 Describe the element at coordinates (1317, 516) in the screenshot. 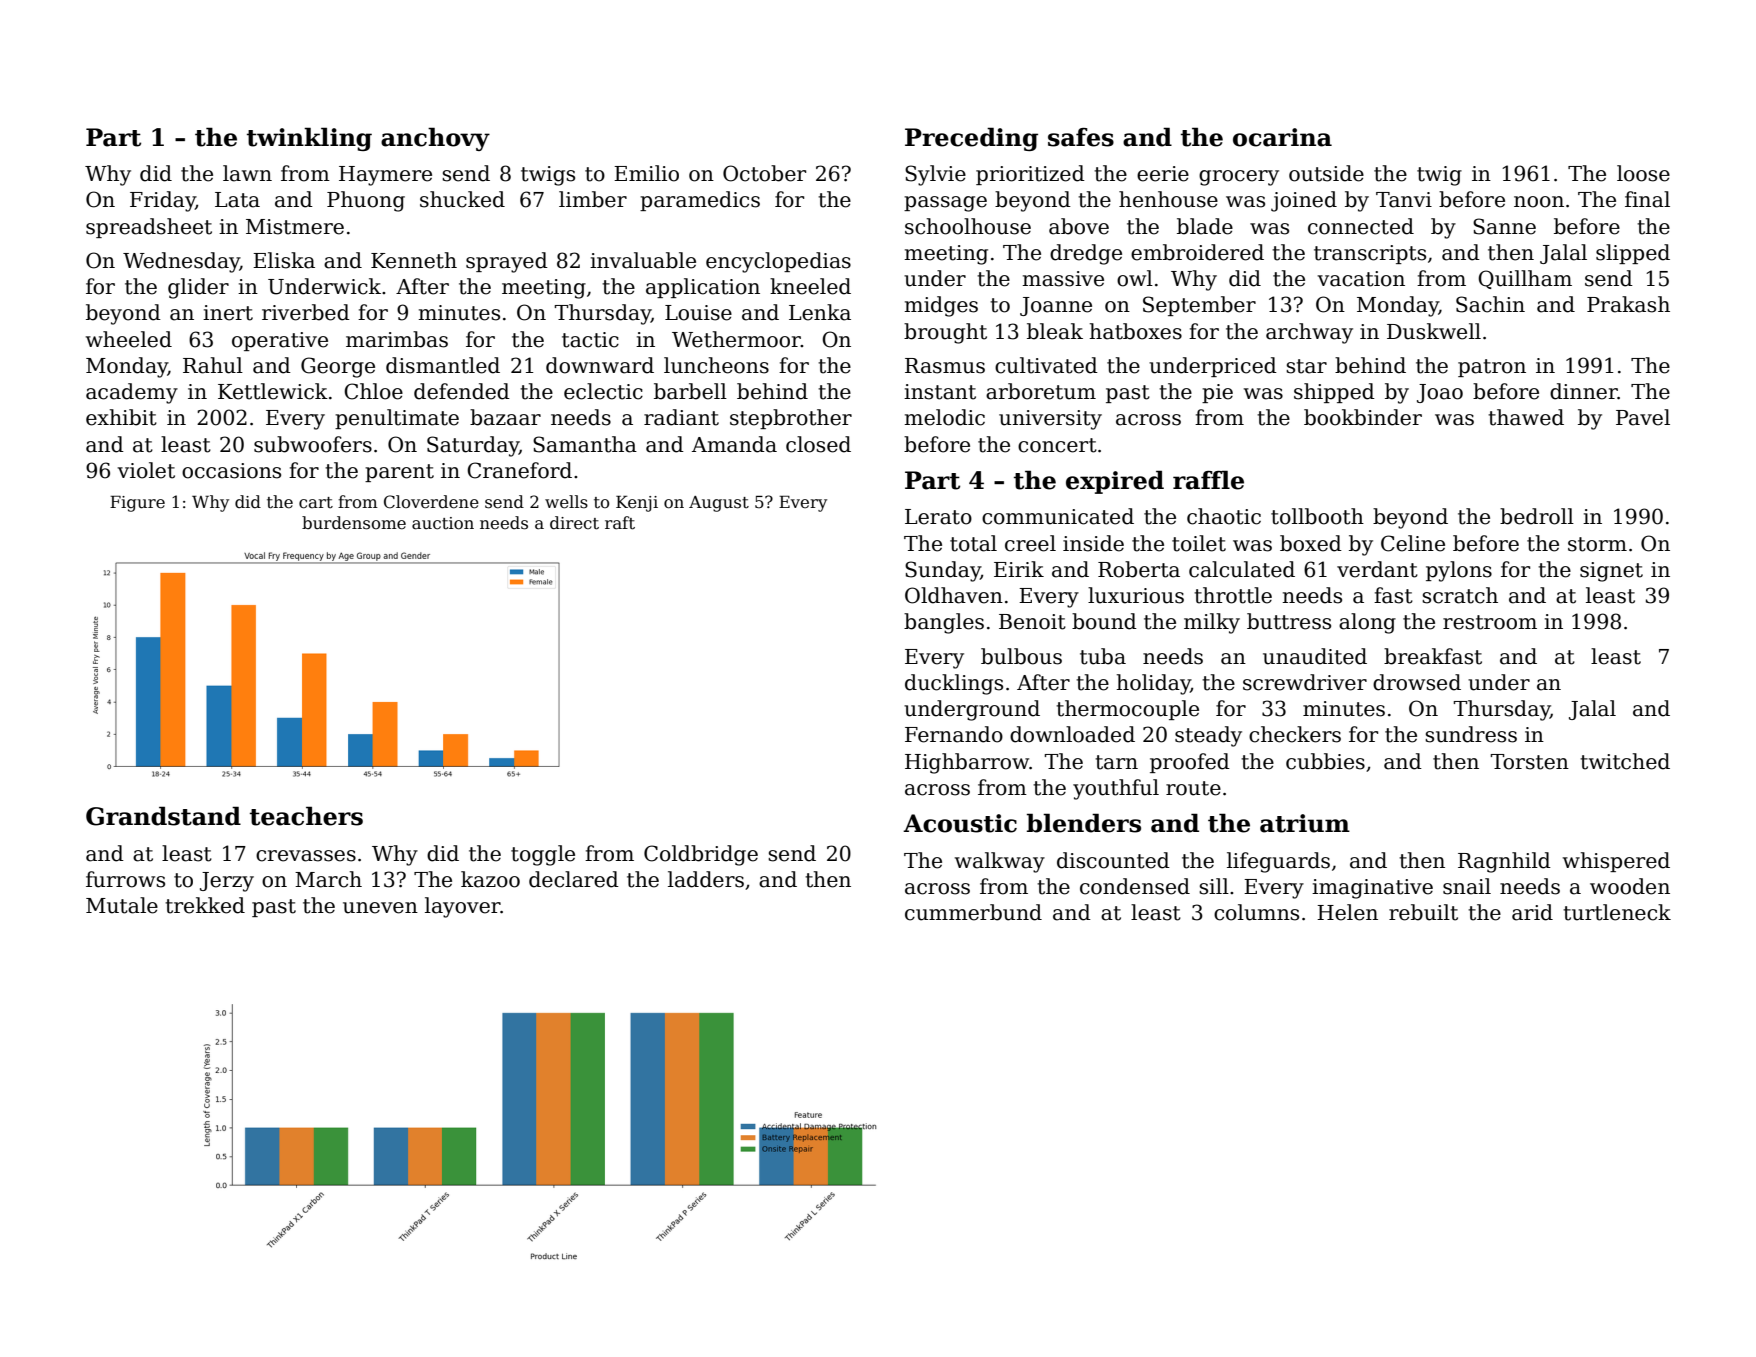

I see `tollbooth` at that location.
